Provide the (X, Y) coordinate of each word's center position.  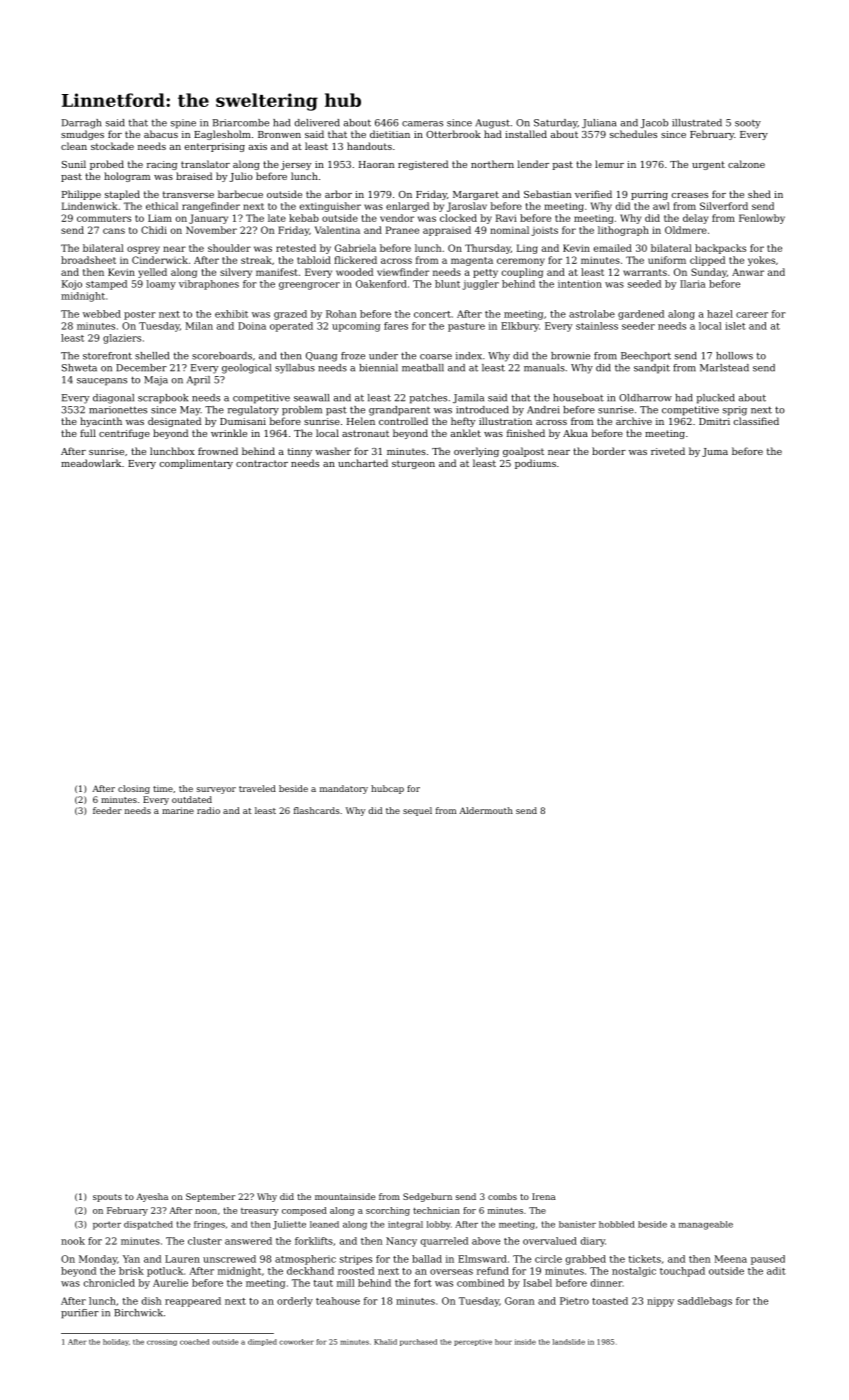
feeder (107, 810)
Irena (544, 1196)
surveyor (216, 790)
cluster (205, 1241)
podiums (535, 464)
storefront (107, 356)
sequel (417, 811)
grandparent (399, 411)
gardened (641, 315)
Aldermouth (486, 810)
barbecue (240, 194)
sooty (748, 124)
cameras (422, 124)
